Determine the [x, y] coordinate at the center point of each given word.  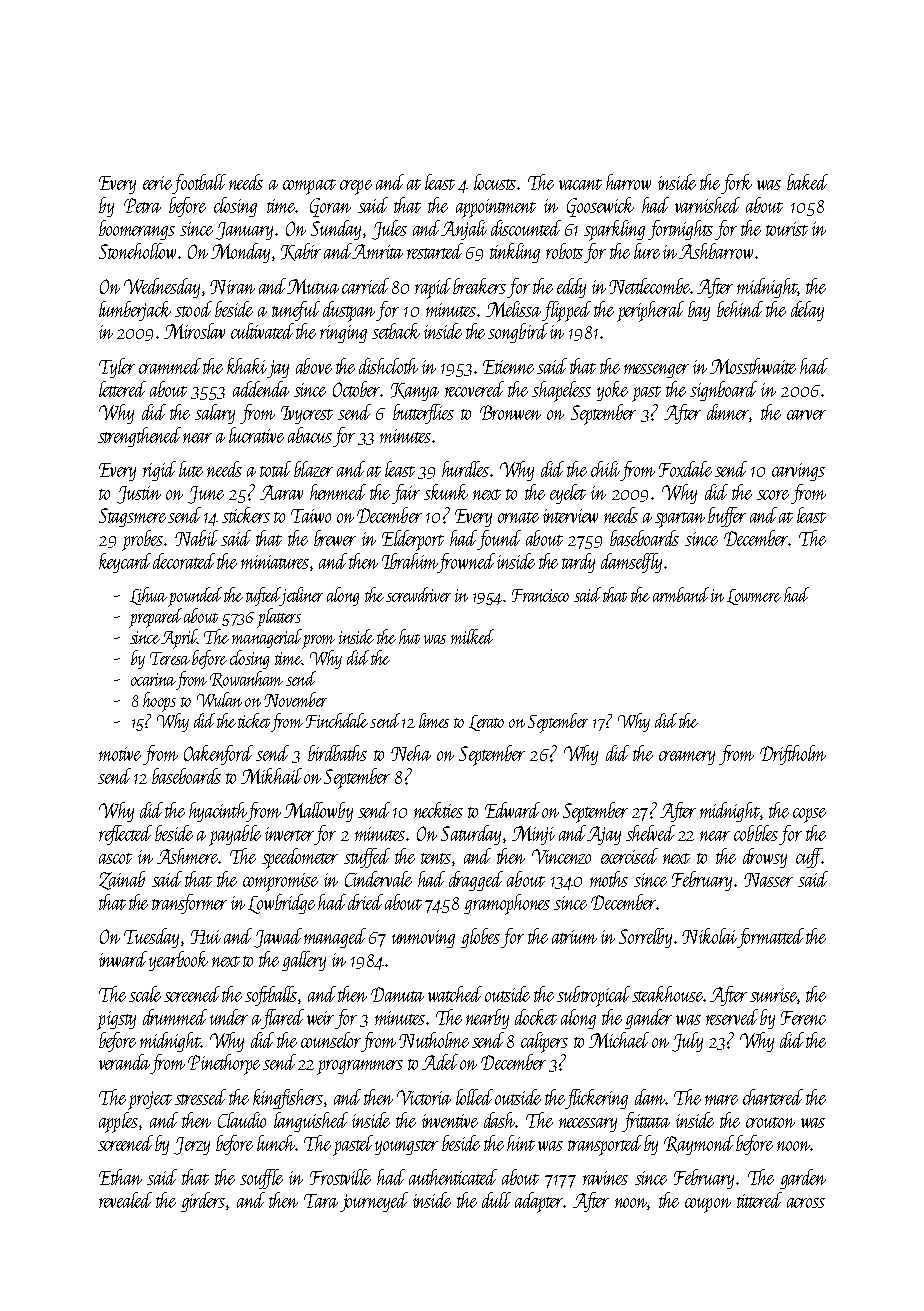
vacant [580, 184]
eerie [157, 183]
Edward [512, 810]
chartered [773, 1097]
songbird [518, 333]
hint [521, 1143]
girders [203, 1202]
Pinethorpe [224, 1064]
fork [736, 184]
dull [496, 1200]
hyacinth [218, 812]
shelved [650, 833]
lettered [122, 389]
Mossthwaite [753, 366]
